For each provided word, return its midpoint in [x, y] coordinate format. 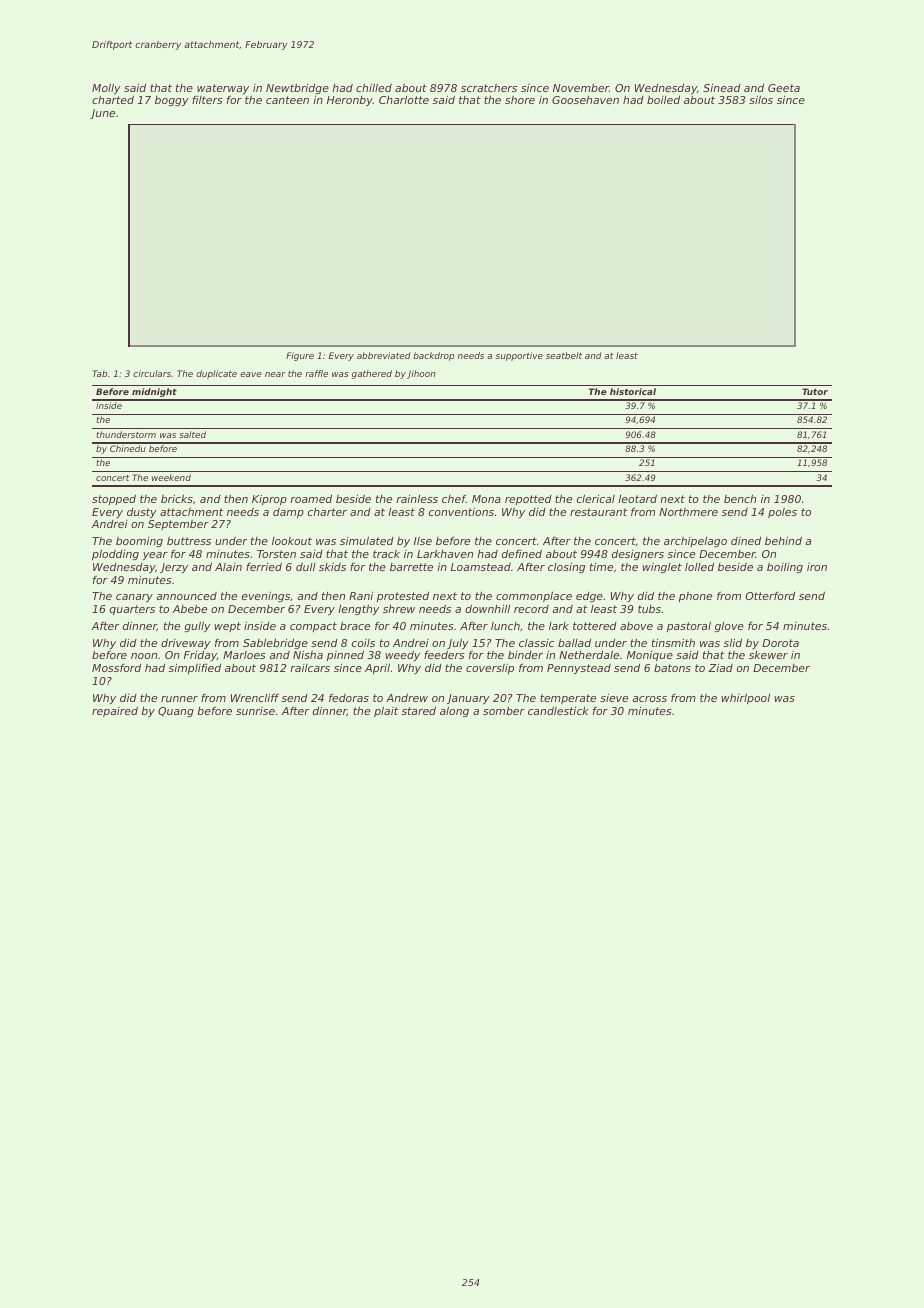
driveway [186, 644]
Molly [106, 88]
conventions [461, 511]
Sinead [722, 88]
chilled [374, 87]
